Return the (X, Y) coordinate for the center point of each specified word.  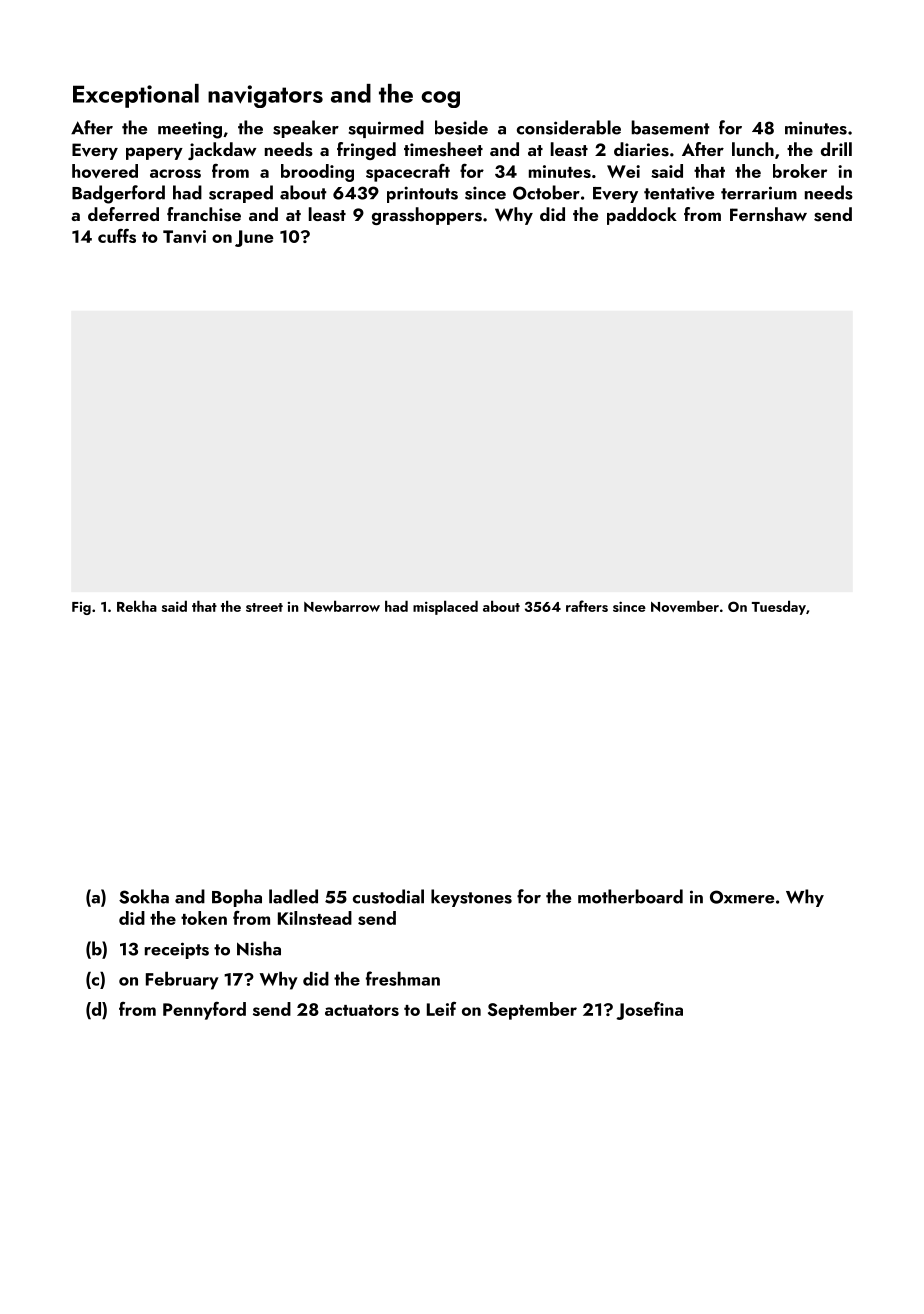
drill (836, 149)
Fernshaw (768, 214)
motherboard (630, 896)
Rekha (137, 606)
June (254, 238)
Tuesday (779, 607)
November (685, 606)
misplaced (445, 607)
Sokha (144, 896)
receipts (177, 950)
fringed (366, 151)
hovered (105, 171)
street (264, 607)
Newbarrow (342, 606)
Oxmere (742, 897)
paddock (642, 216)
